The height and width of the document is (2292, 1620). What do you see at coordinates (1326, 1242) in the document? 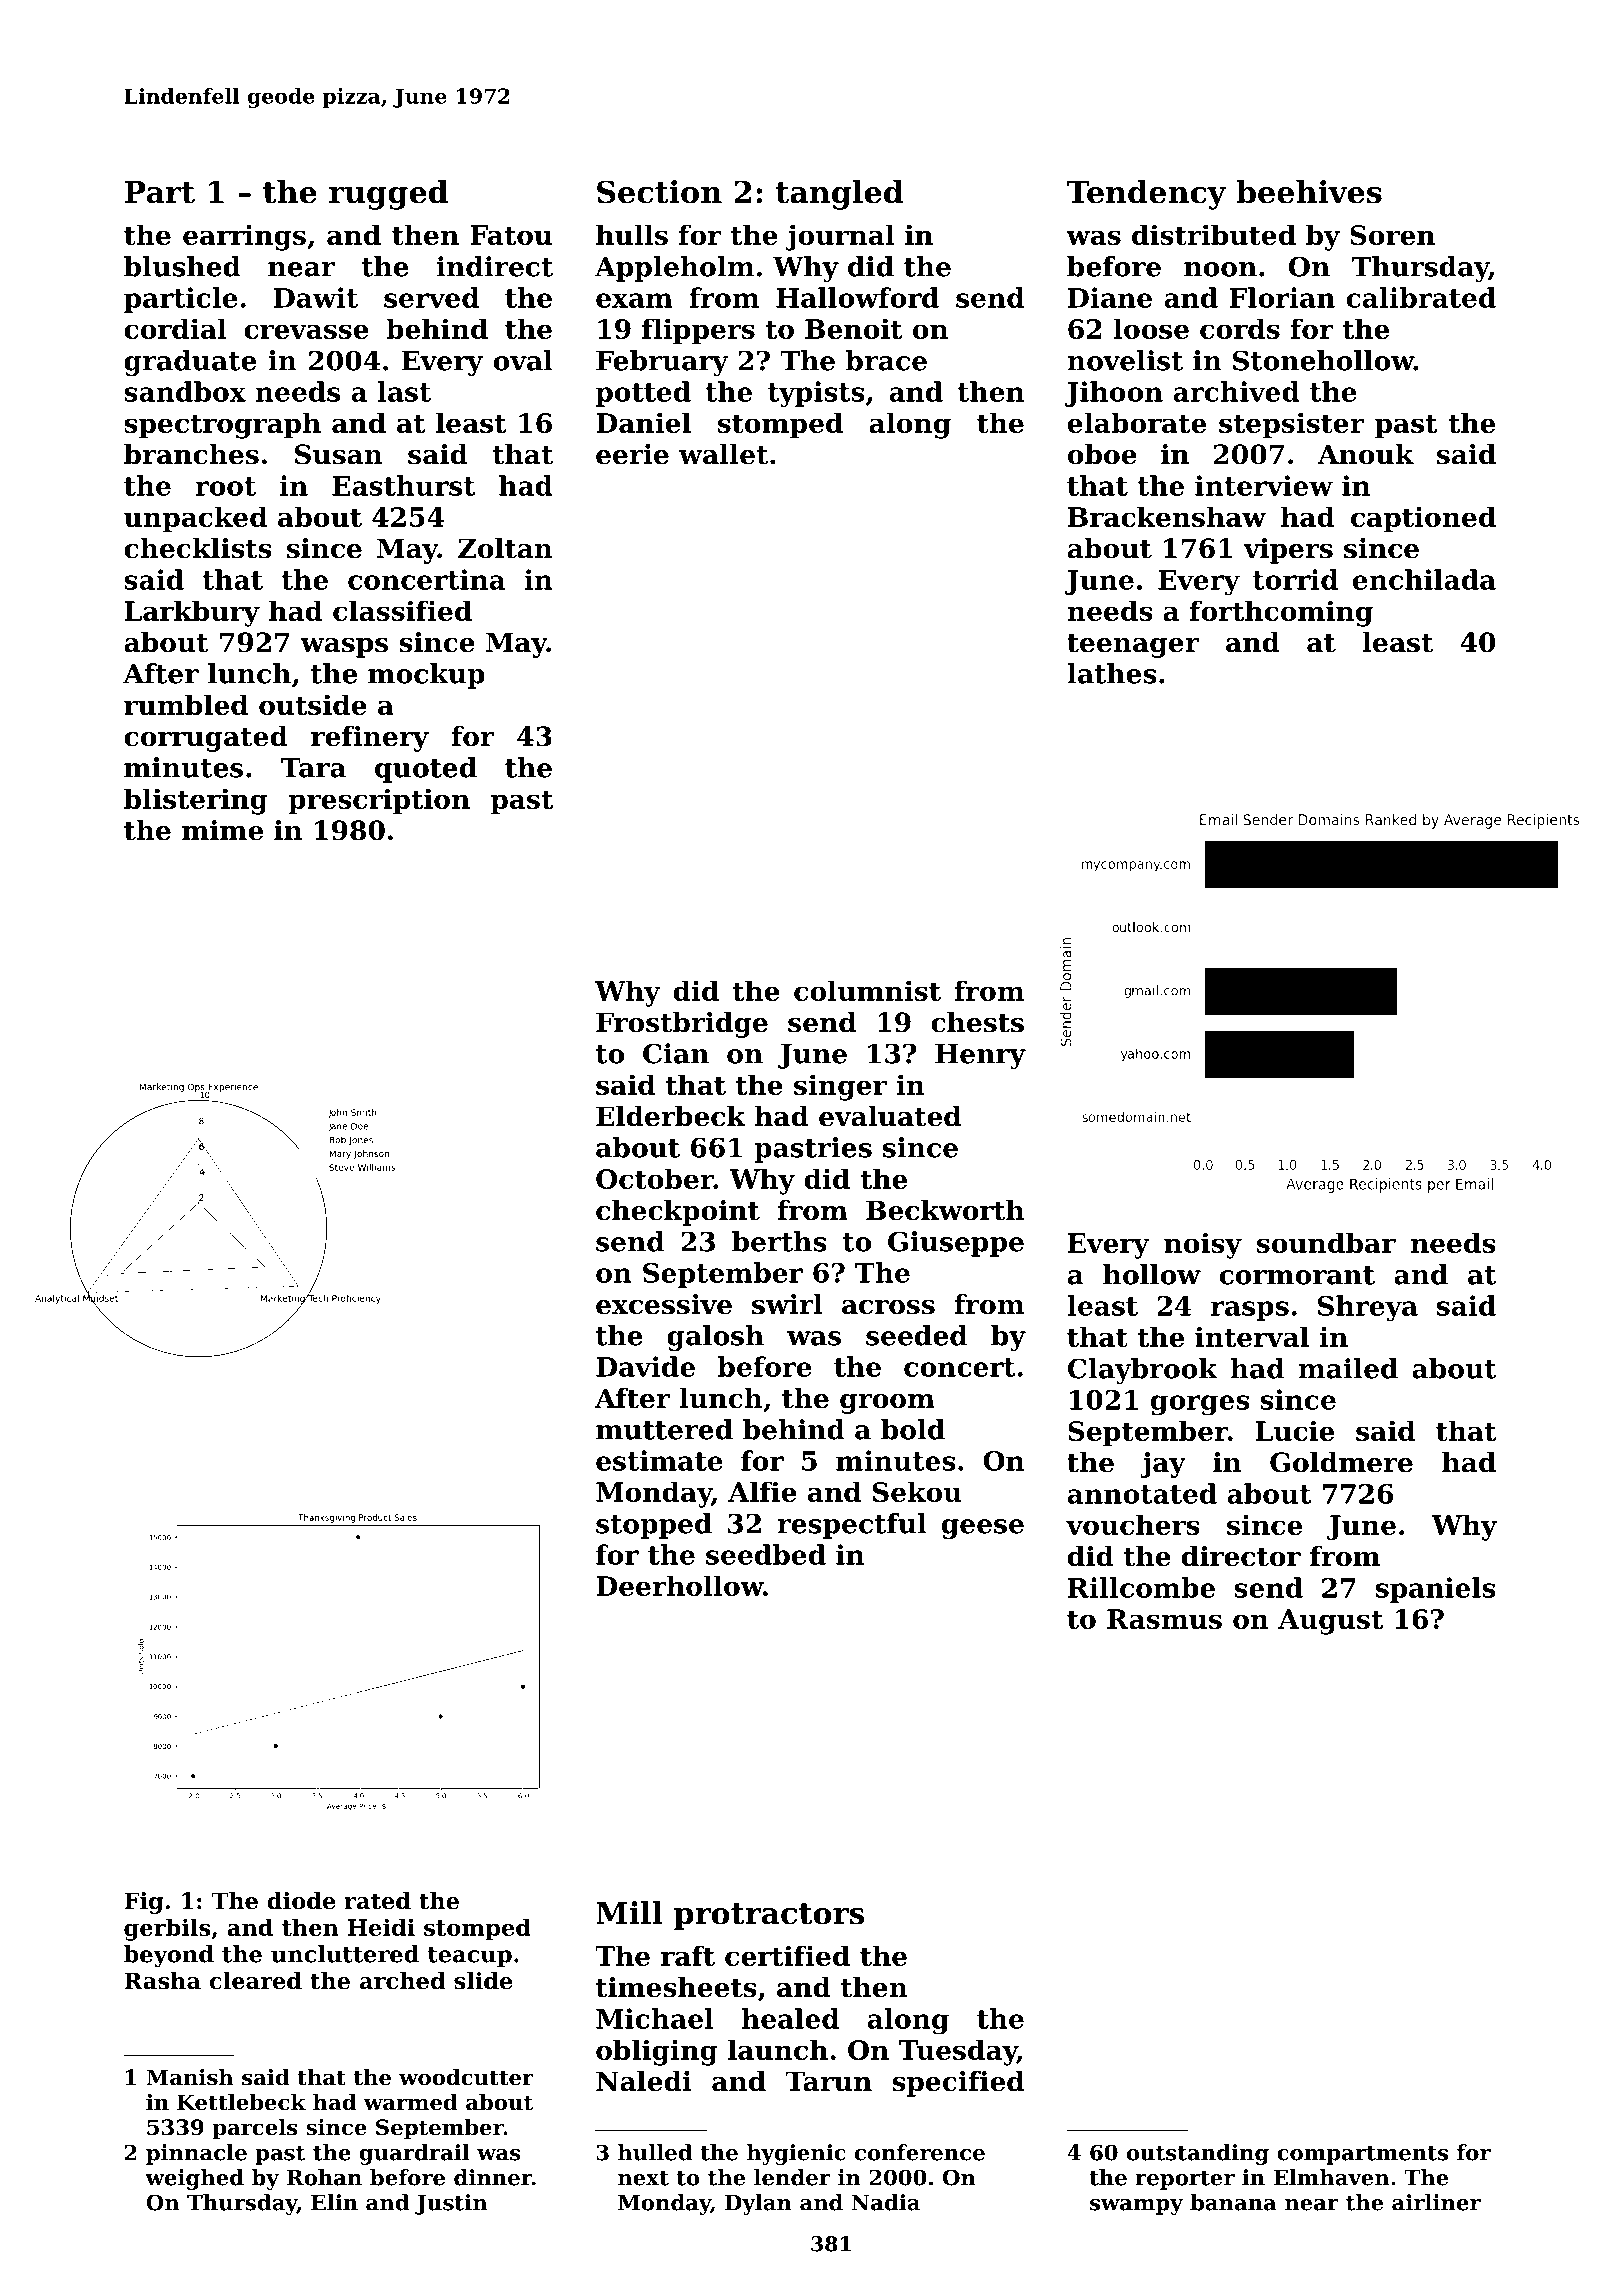
I see `soundbar` at bounding box center [1326, 1242].
